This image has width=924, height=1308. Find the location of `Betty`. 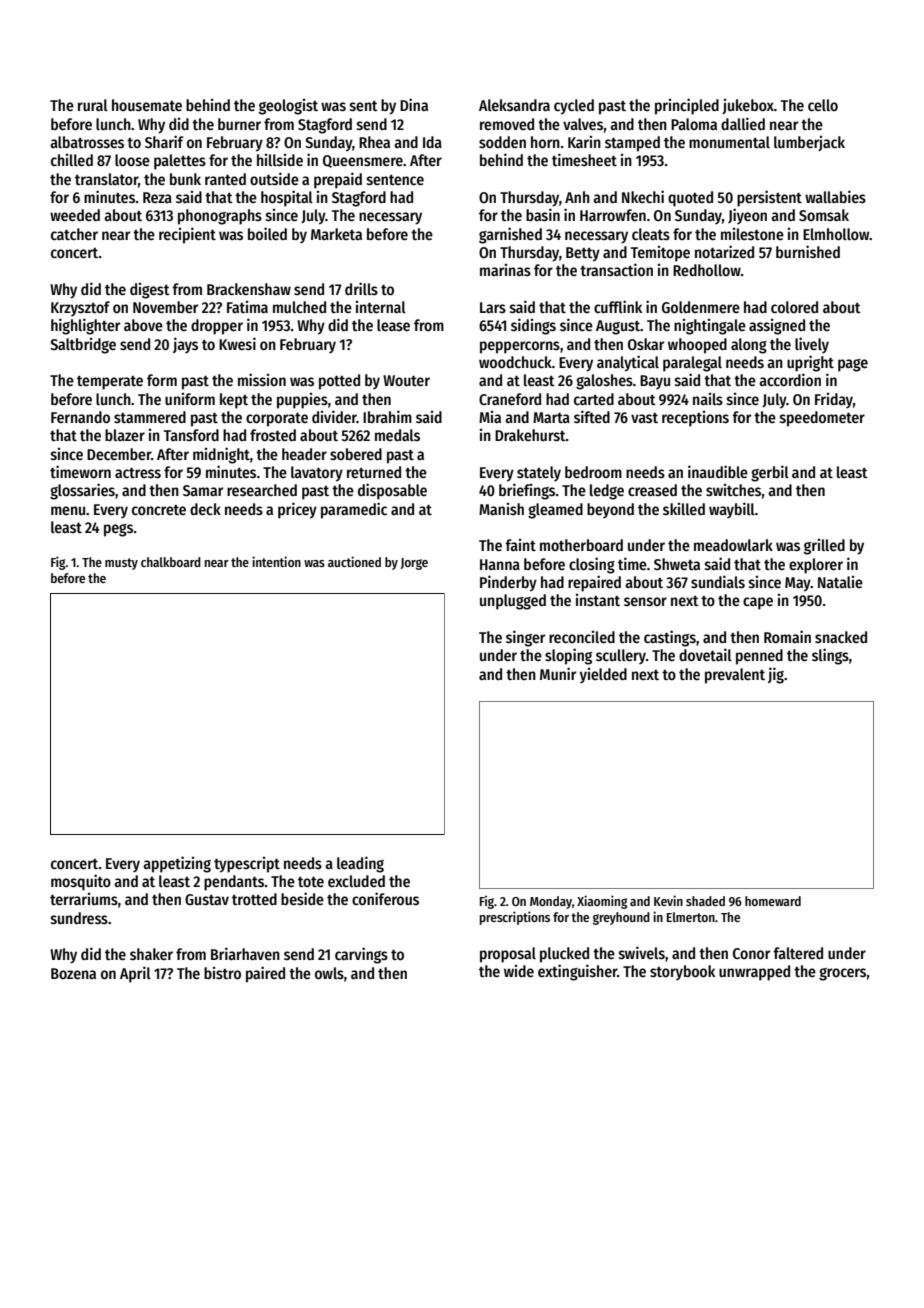

Betty is located at coordinates (583, 254).
